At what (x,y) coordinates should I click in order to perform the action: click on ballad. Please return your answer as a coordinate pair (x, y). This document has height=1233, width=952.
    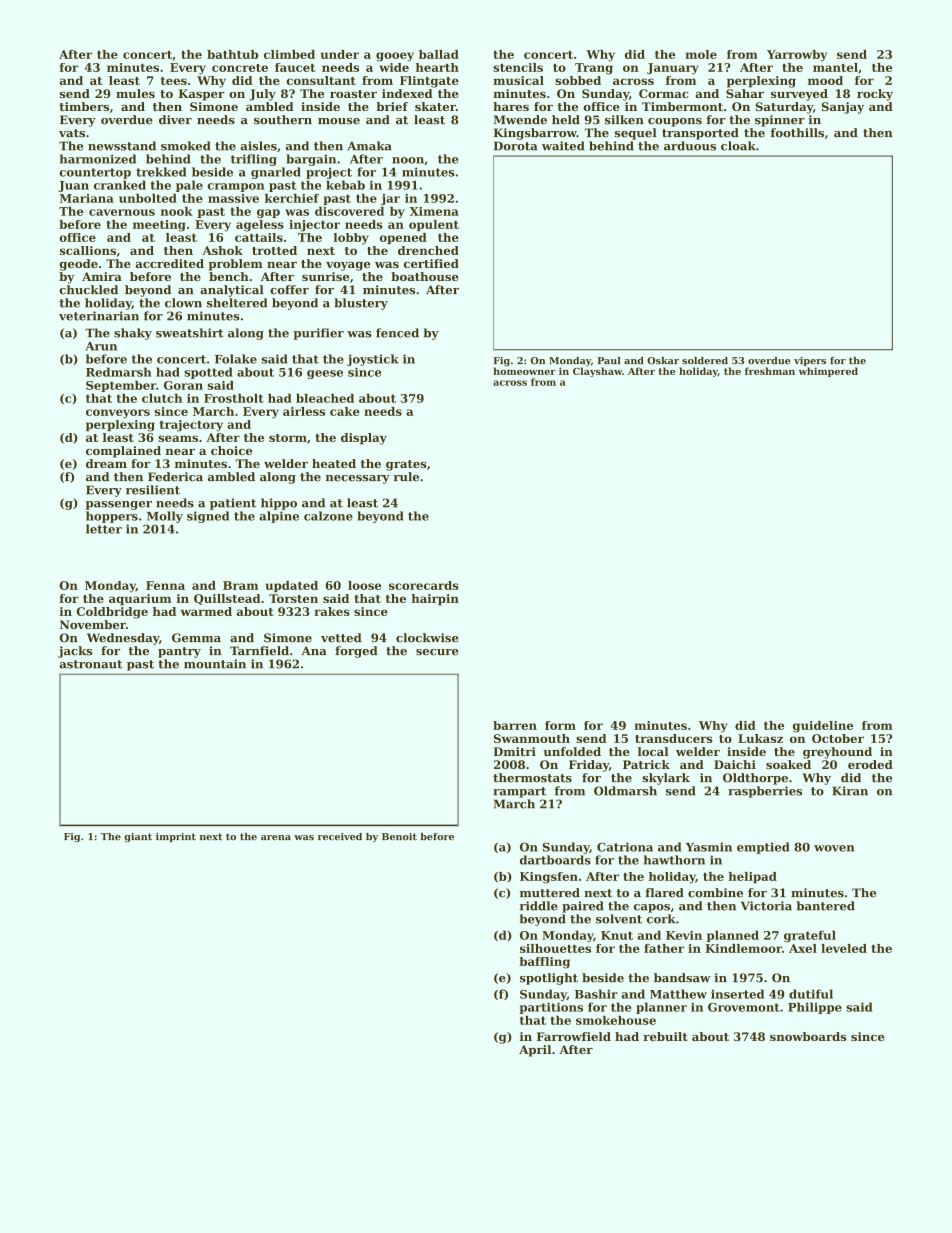
    Looking at the image, I should click on (439, 54).
